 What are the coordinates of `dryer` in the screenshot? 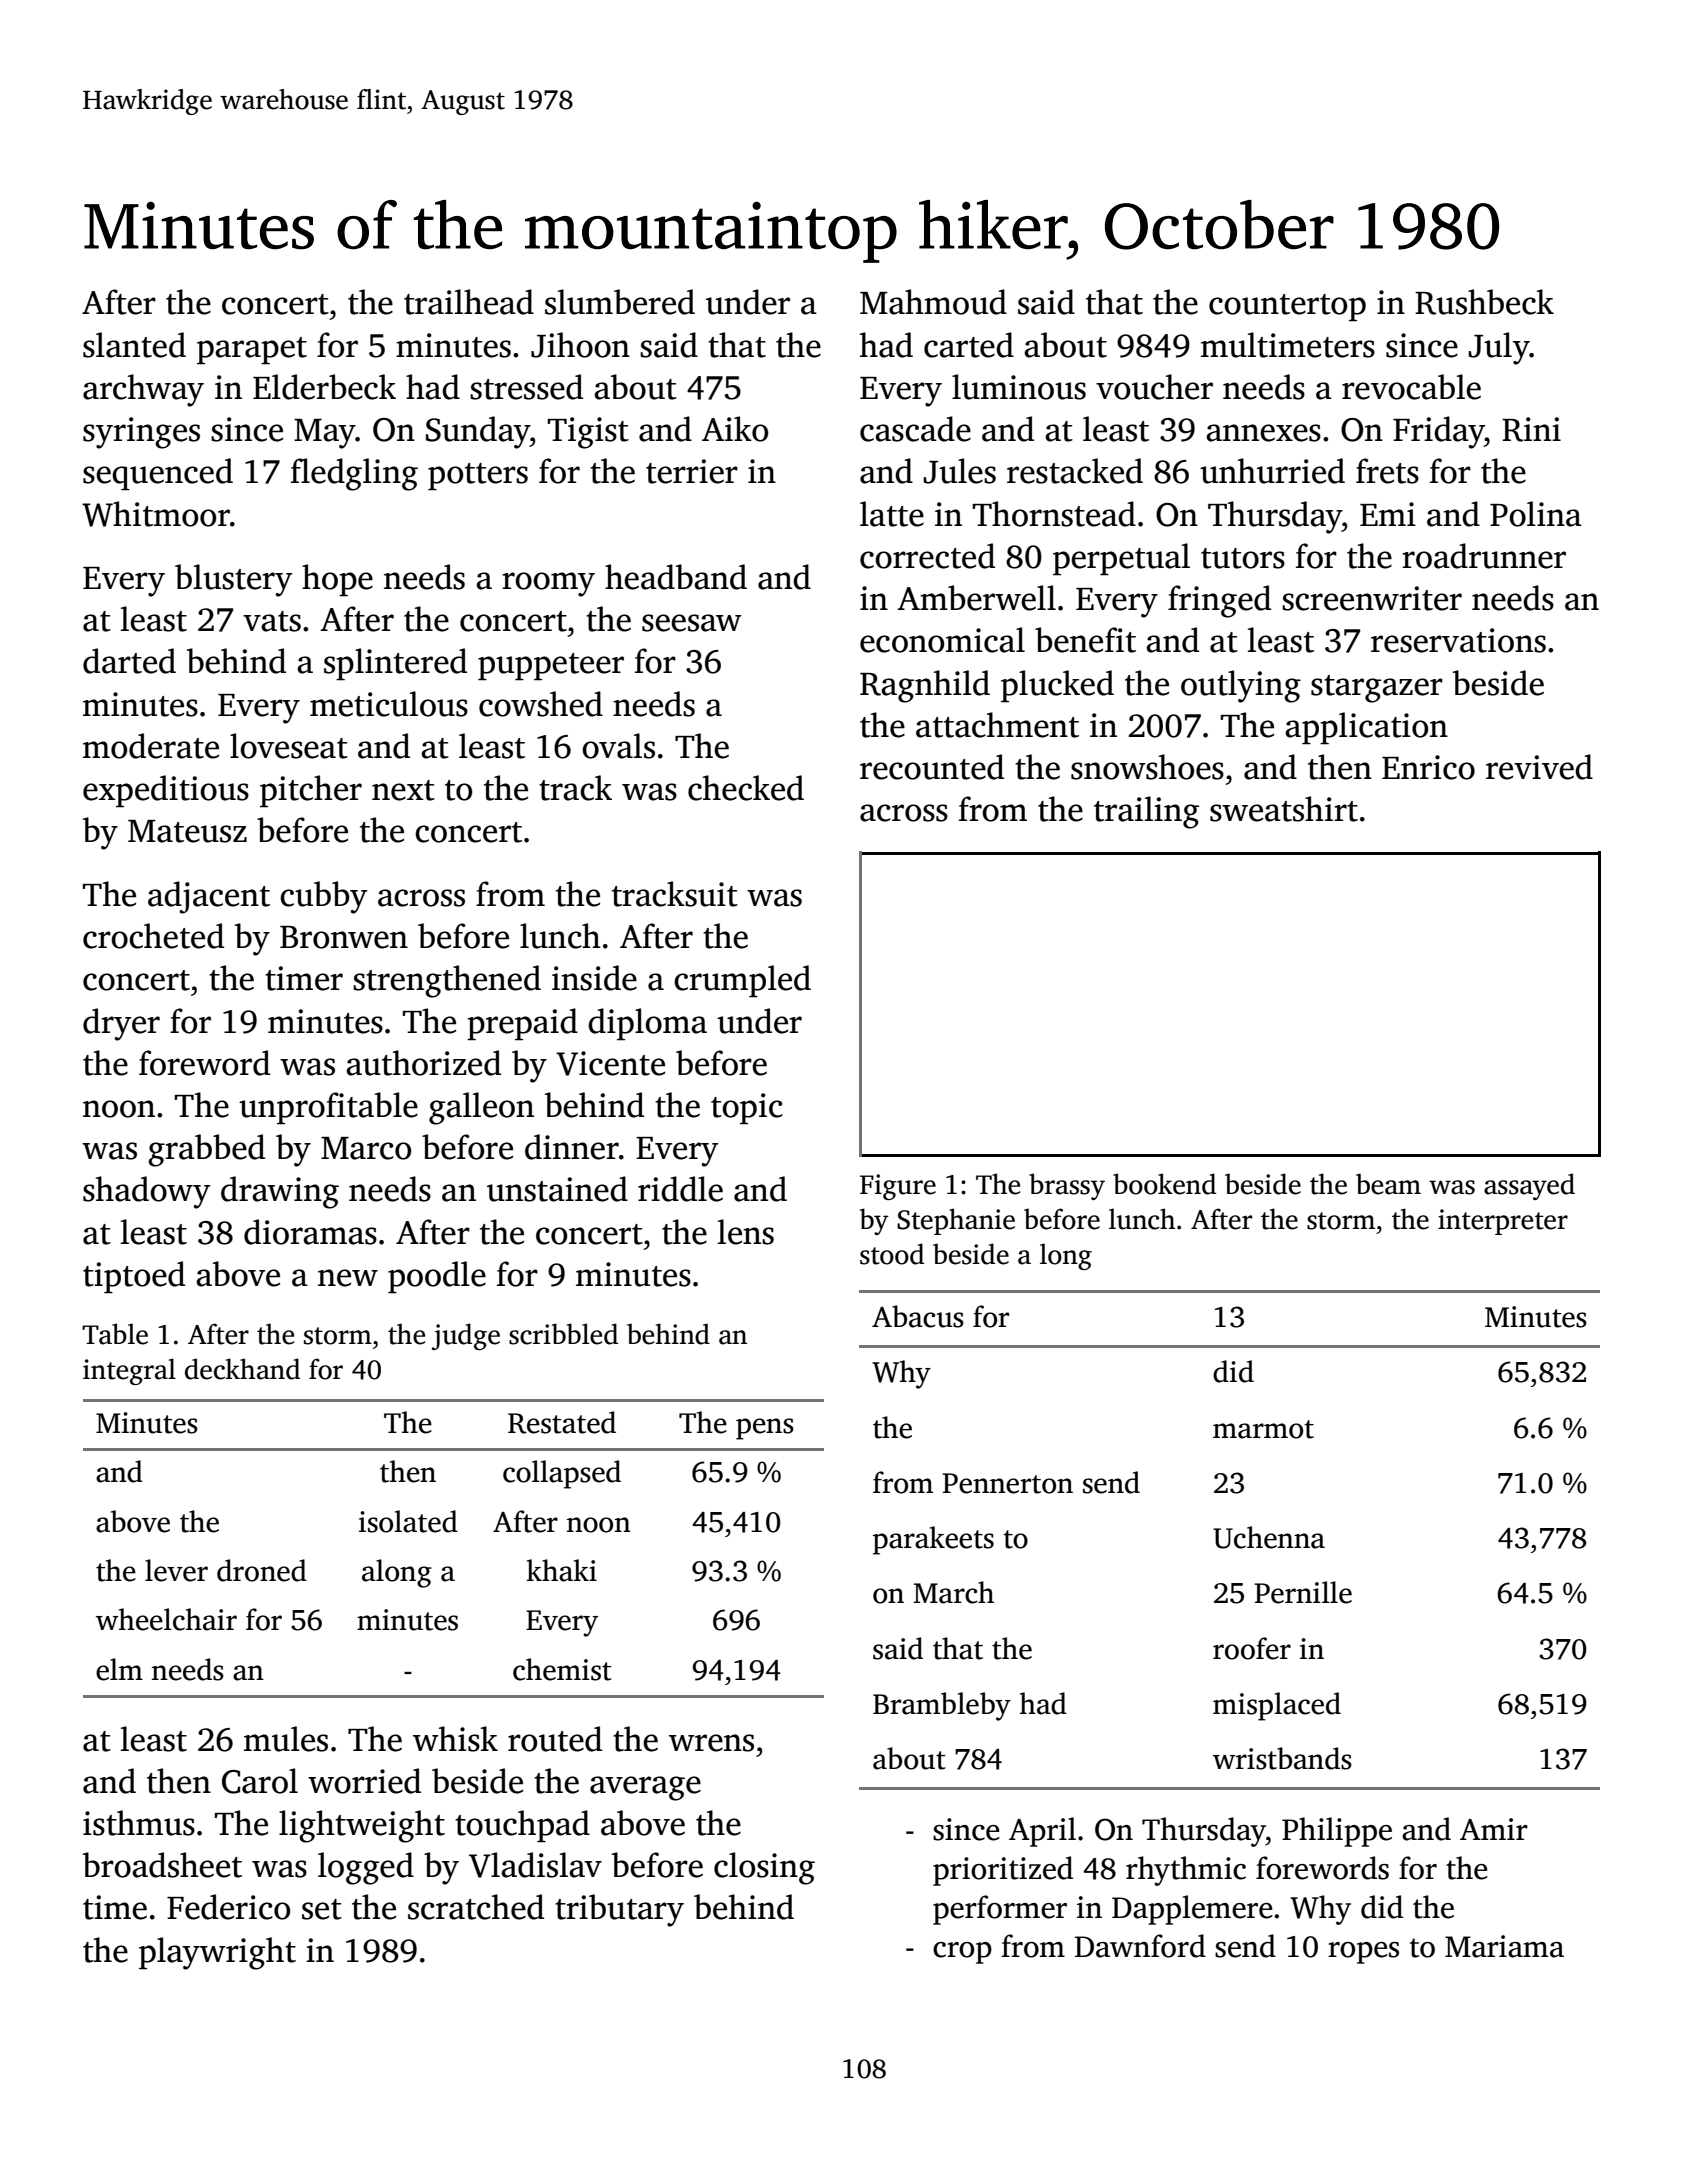 It's located at (121, 1024).
